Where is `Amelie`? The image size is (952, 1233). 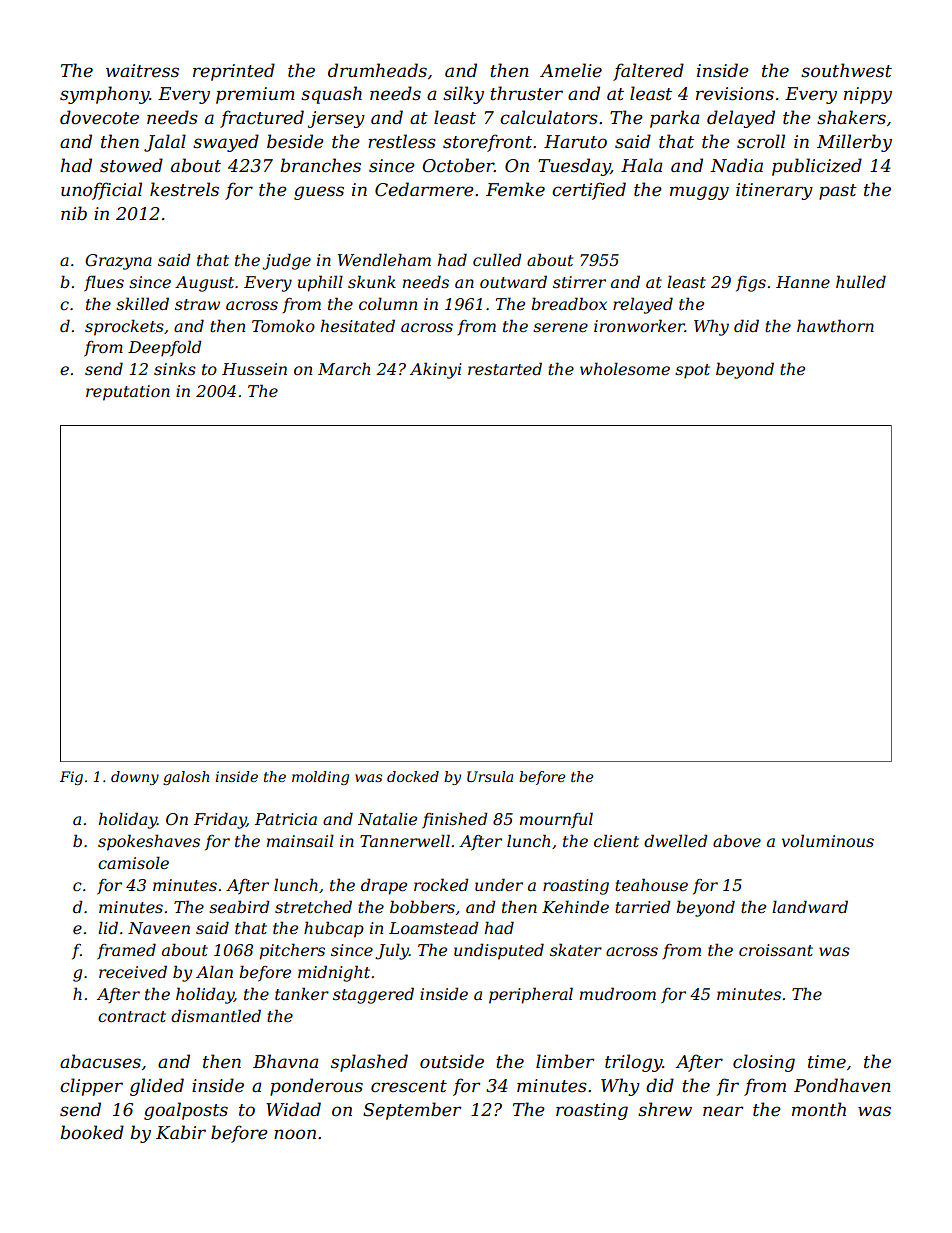 Amelie is located at coordinates (571, 70).
